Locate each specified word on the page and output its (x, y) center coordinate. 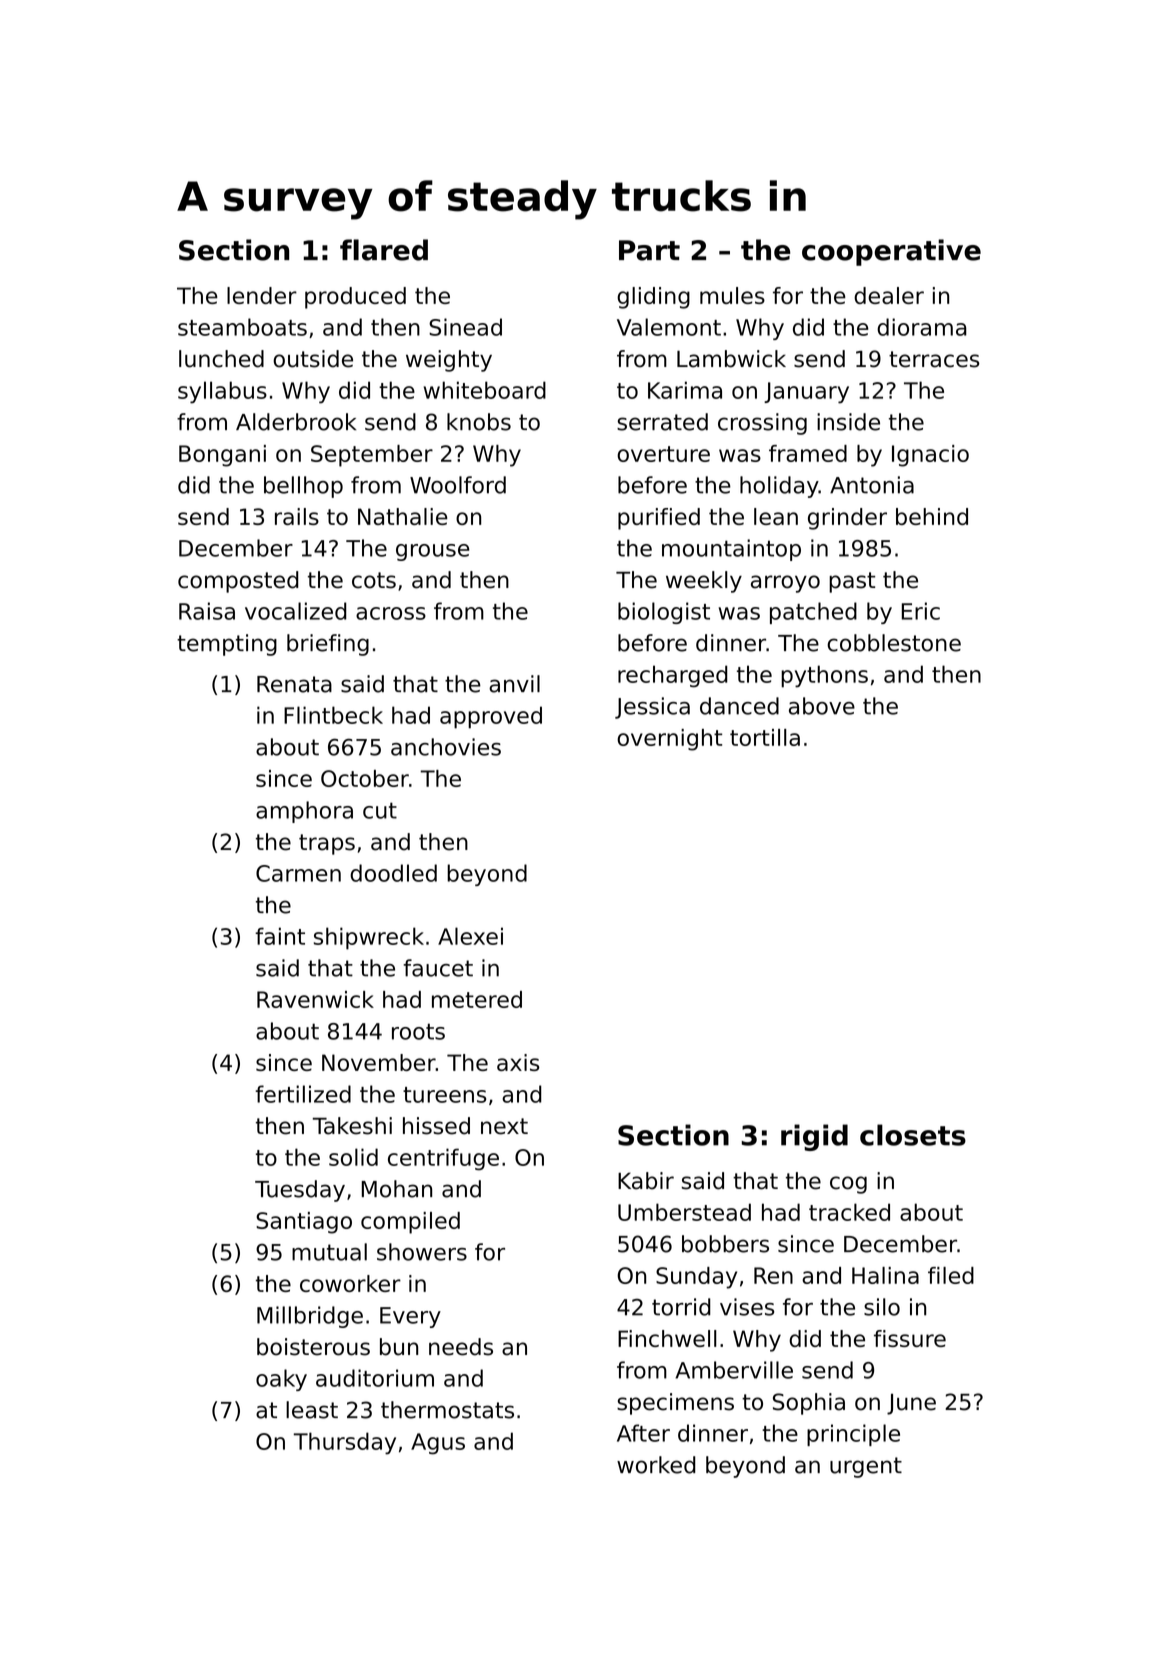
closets (913, 1135)
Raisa (207, 611)
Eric (921, 611)
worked (656, 1465)
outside (313, 359)
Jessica (652, 708)
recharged (672, 676)
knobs (479, 422)
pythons (824, 676)
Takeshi (352, 1126)
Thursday (345, 1443)
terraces (934, 359)
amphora (304, 812)
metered (477, 999)
